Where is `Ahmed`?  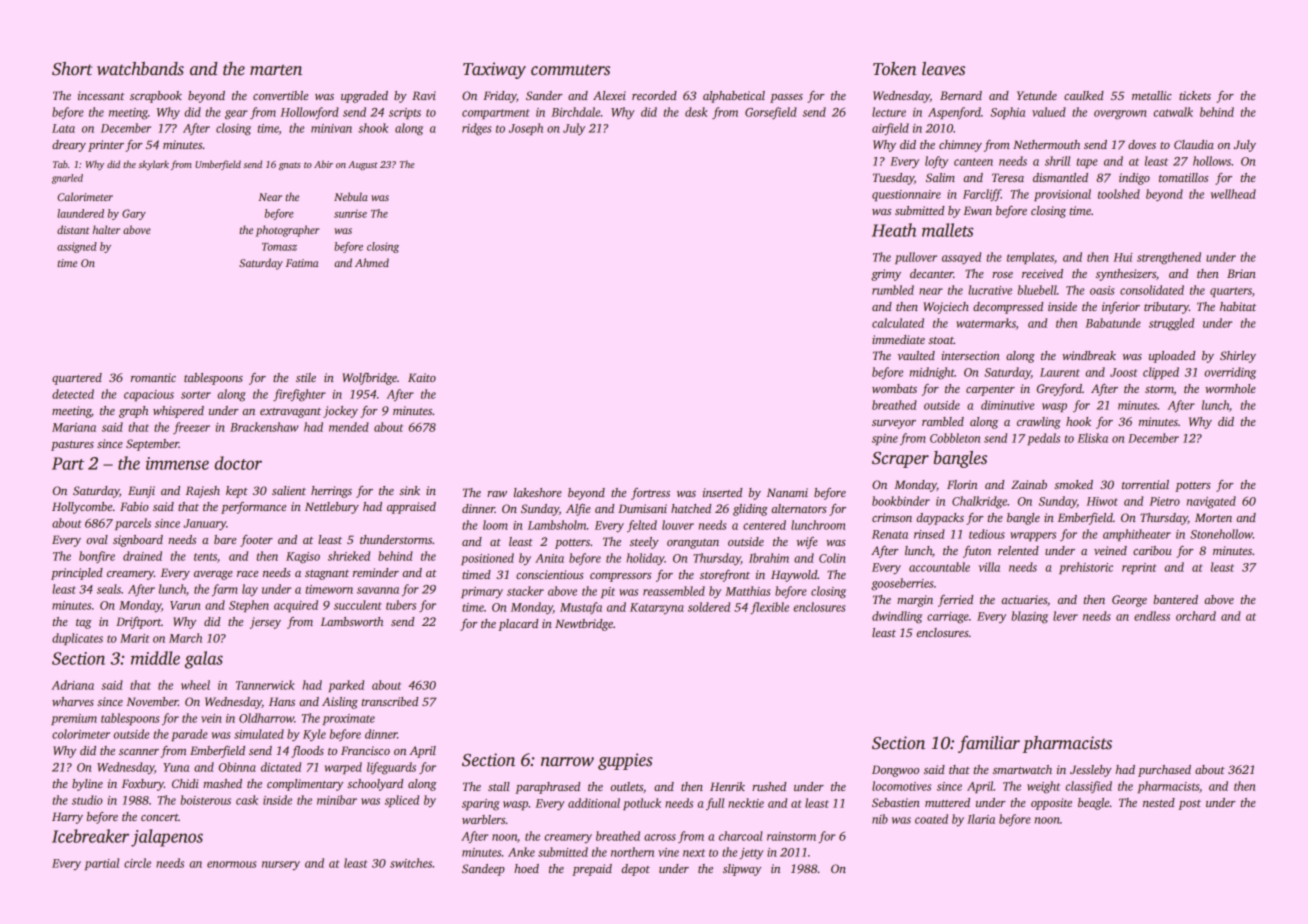 Ahmed is located at coordinates (372, 262).
